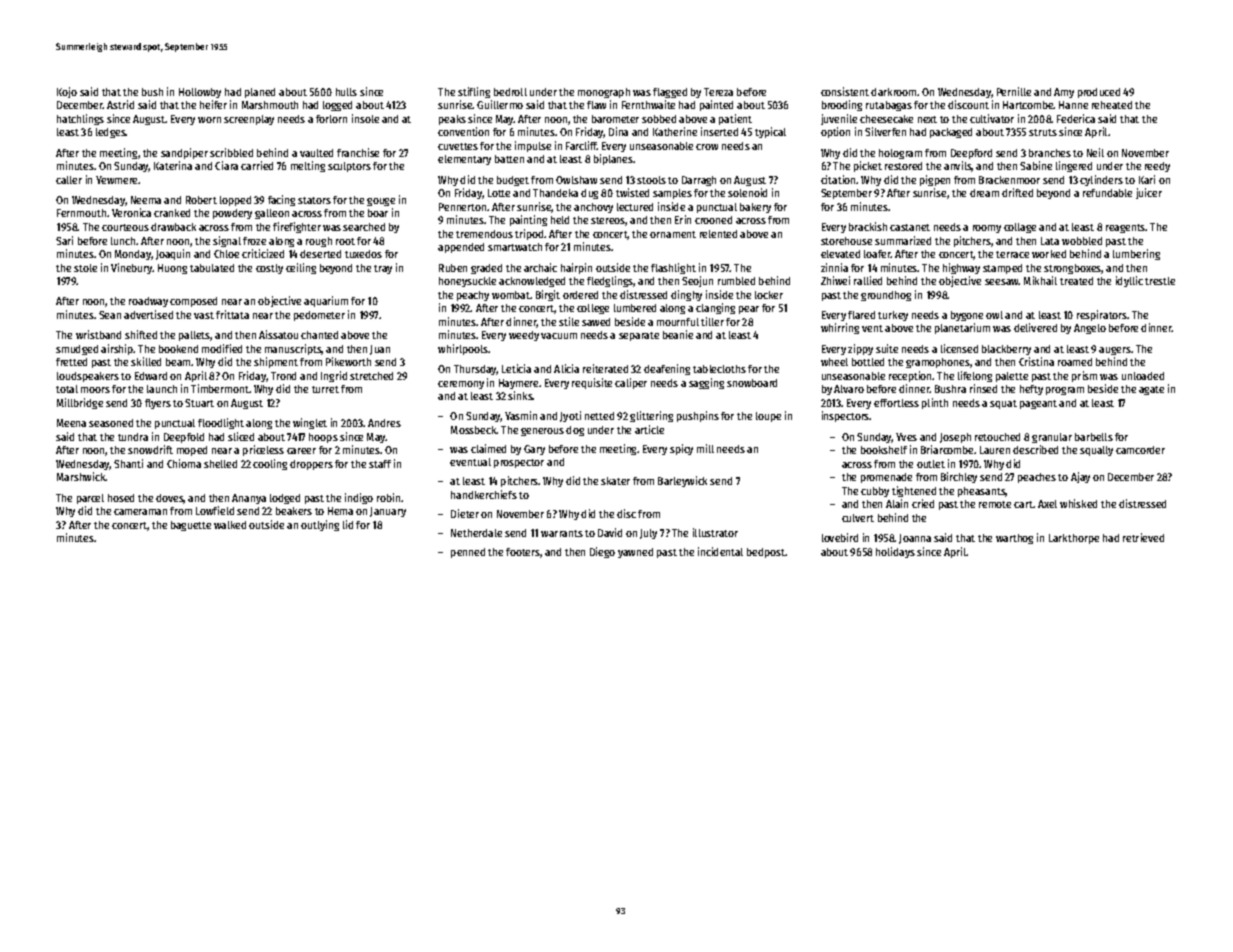 The height and width of the screenshot is (952, 1233). Describe the element at coordinates (1112, 105) in the screenshot. I see `reheated` at that location.
